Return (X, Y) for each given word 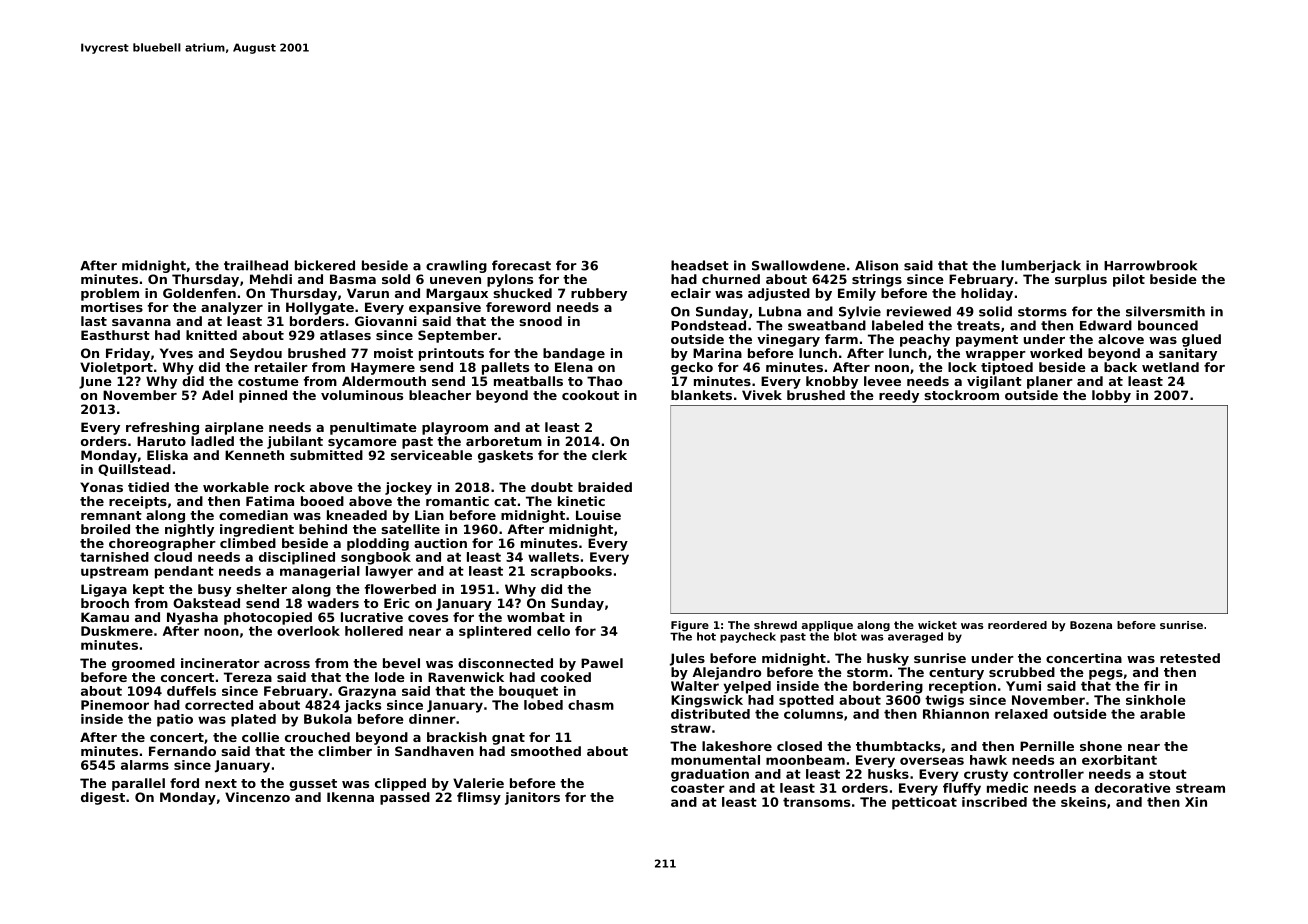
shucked (522, 293)
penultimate (373, 428)
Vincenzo (257, 797)
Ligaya (104, 590)
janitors (532, 798)
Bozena (1091, 625)
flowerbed (400, 589)
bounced (1168, 325)
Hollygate (320, 308)
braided (605, 487)
